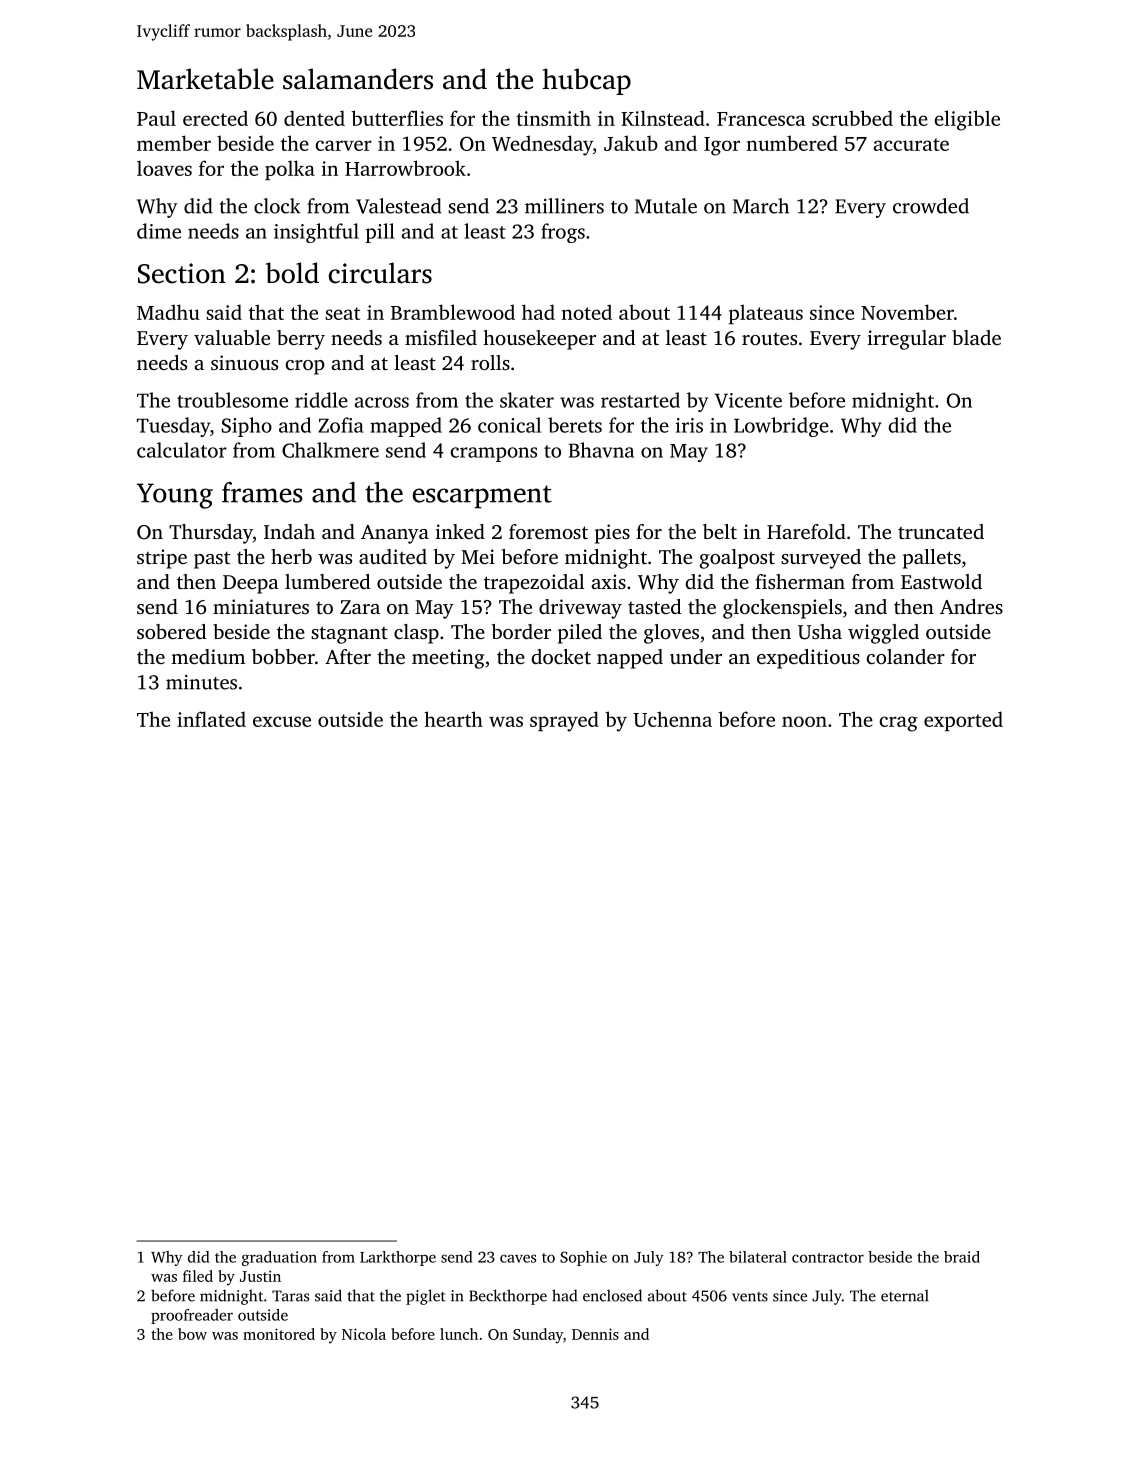  What do you see at coordinates (898, 724) in the page?
I see `crag` at bounding box center [898, 724].
